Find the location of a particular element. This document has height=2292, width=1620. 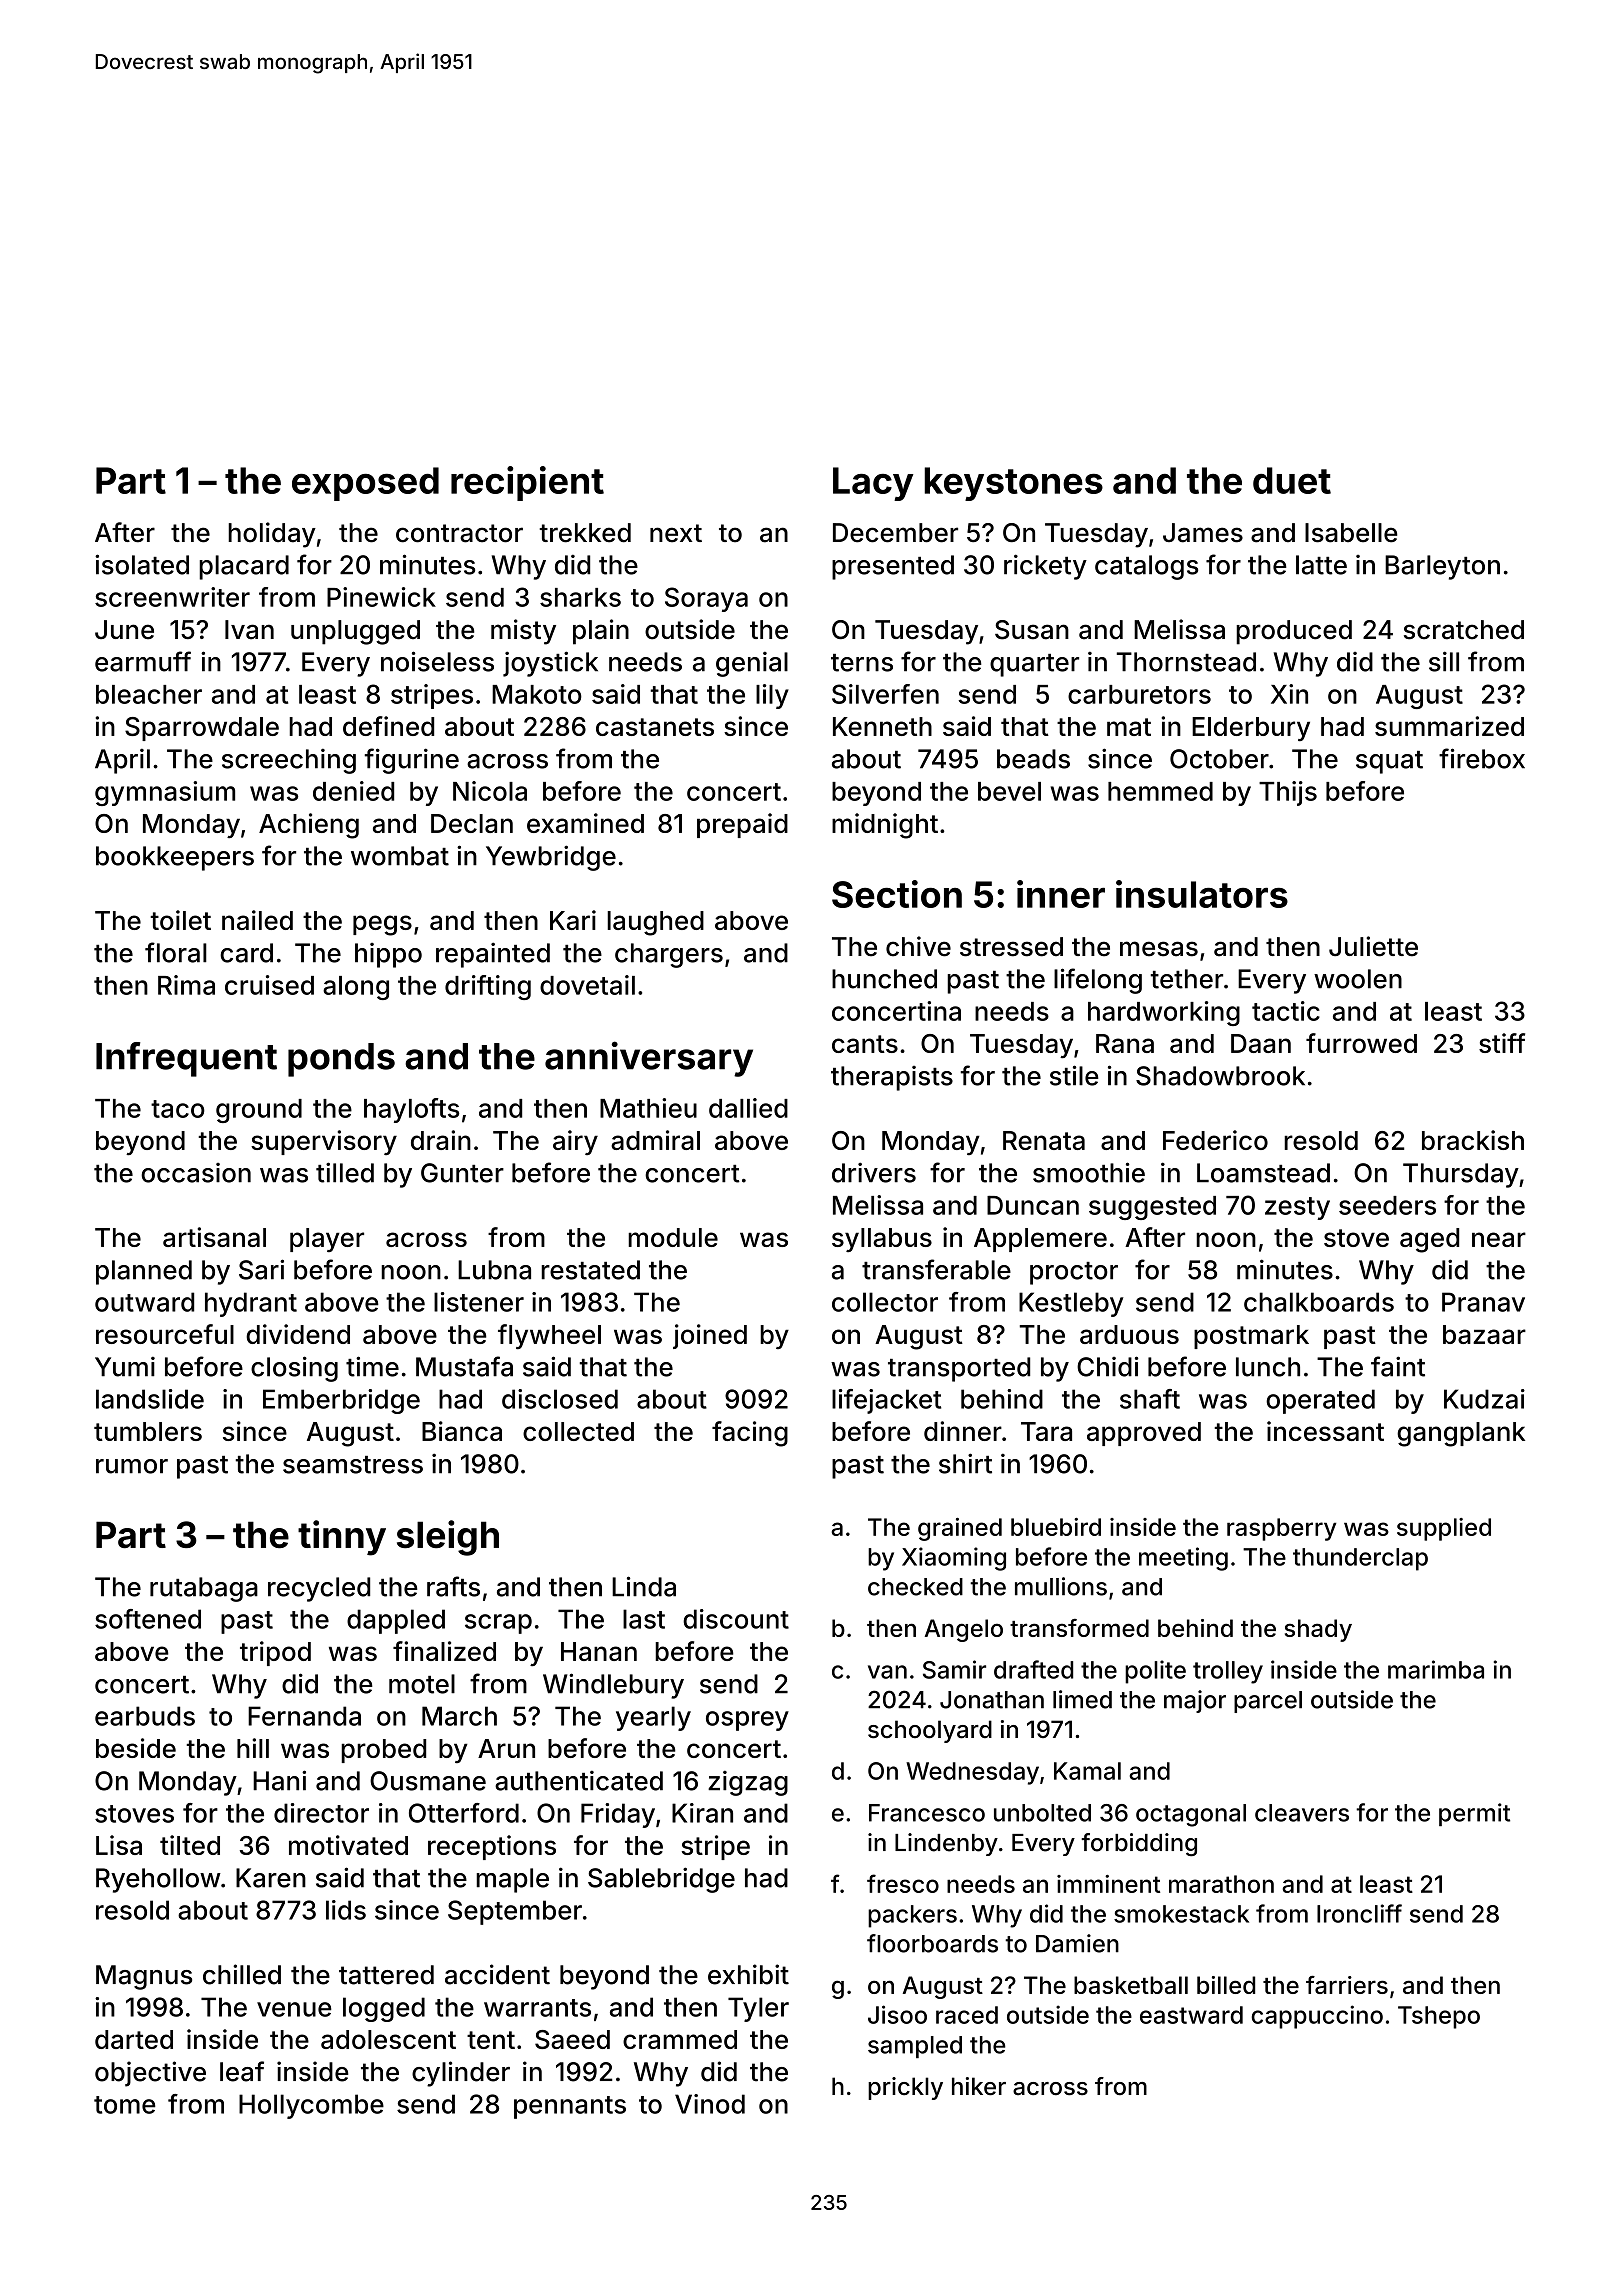

stiff is located at coordinates (1502, 1043).
